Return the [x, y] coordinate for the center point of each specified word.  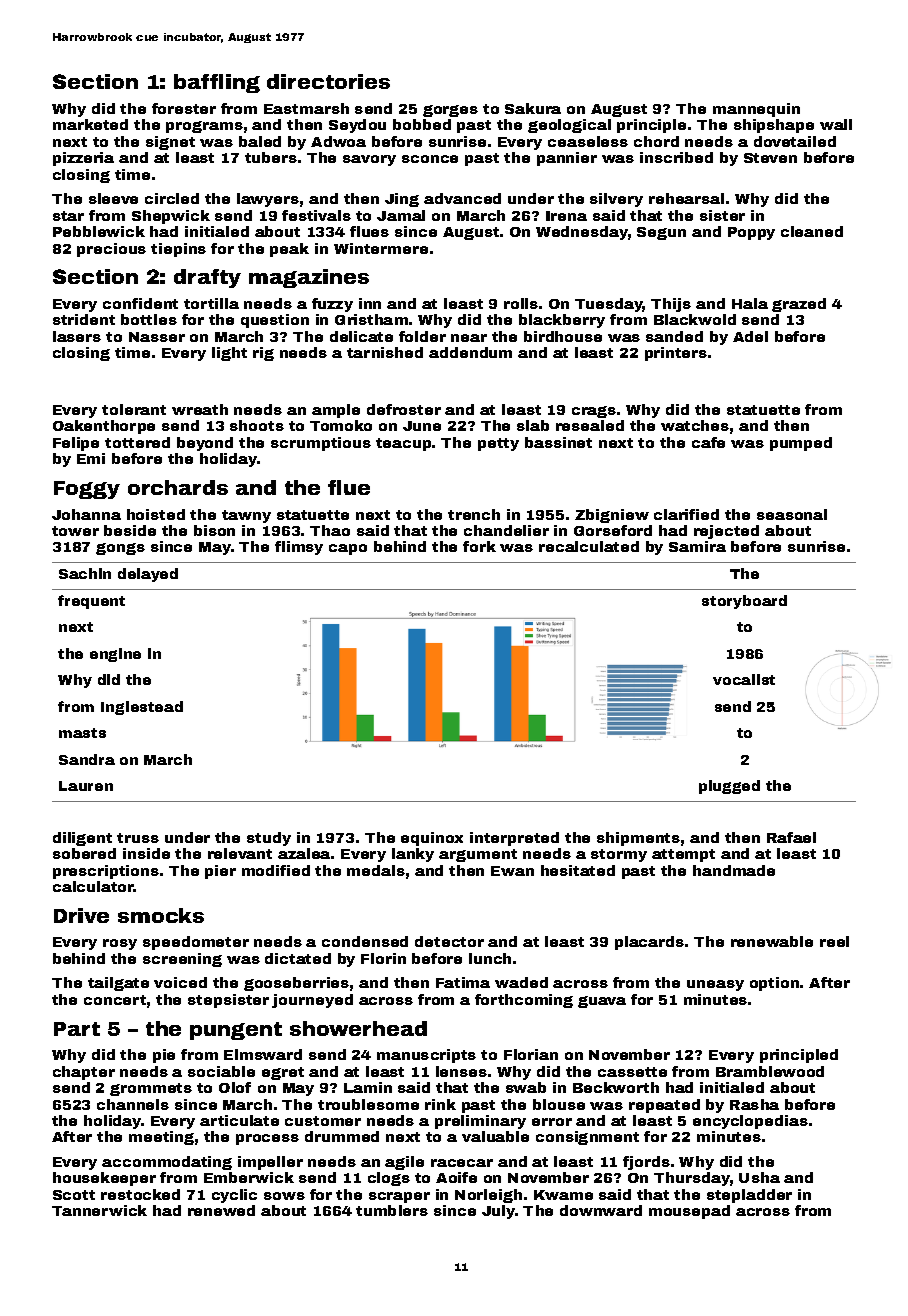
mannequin [756, 110]
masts [82, 733]
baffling [217, 83]
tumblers [392, 1210]
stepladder [749, 1196]
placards [649, 943]
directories [328, 81]
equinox [432, 839]
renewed [221, 1210]
